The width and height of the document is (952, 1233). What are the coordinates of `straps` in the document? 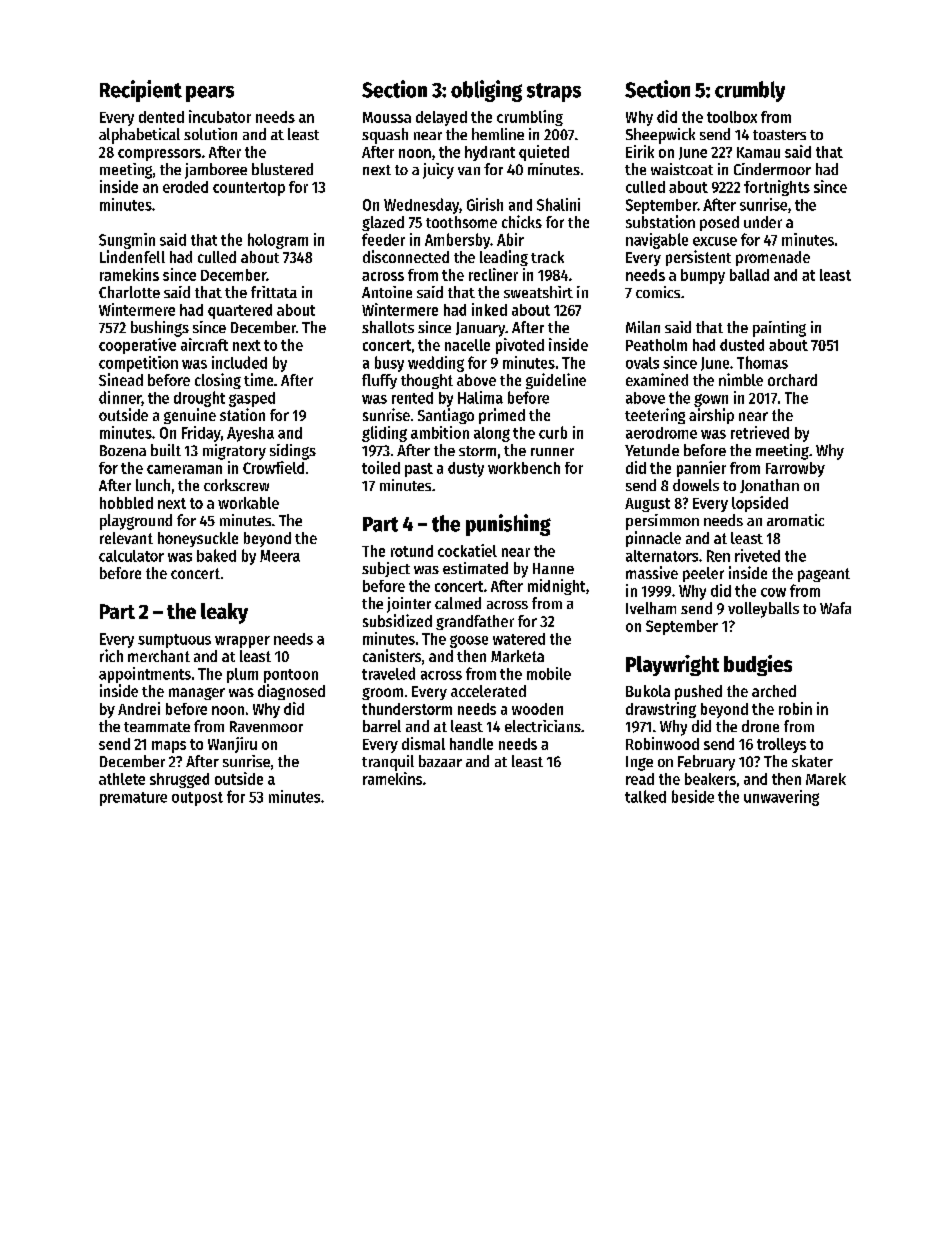 It's located at (554, 92).
